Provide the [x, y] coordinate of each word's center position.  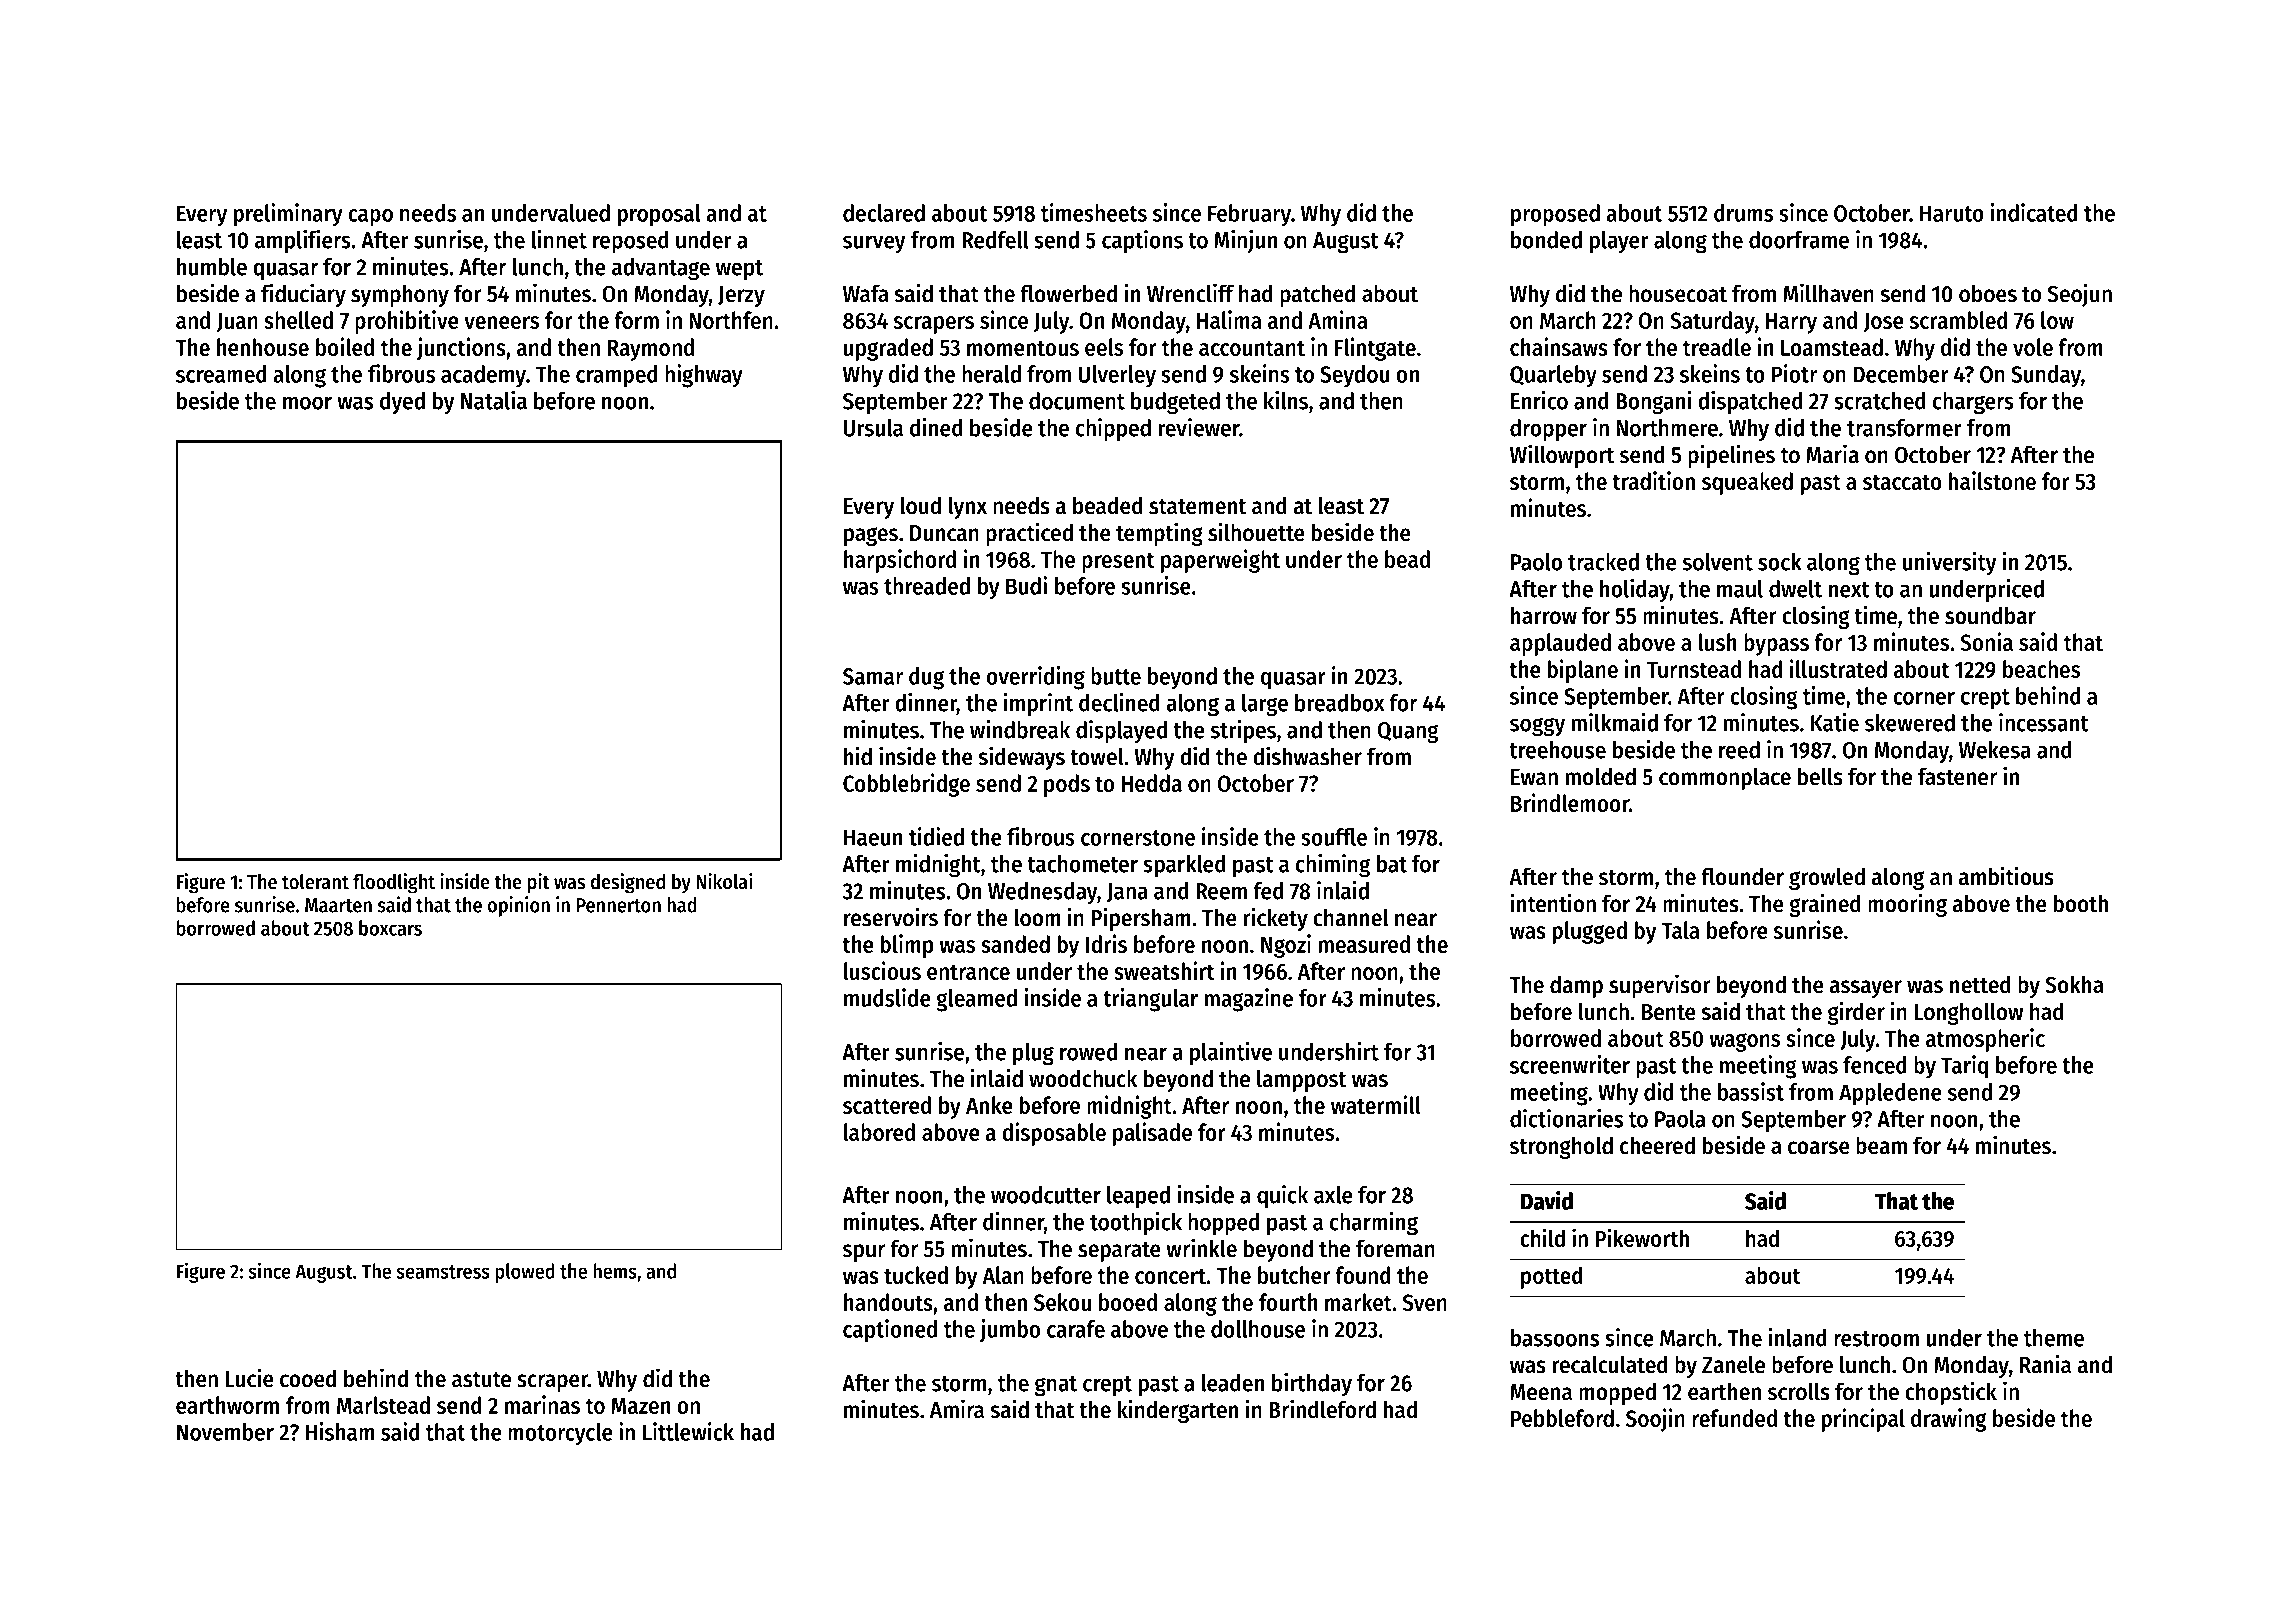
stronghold [1561, 1147]
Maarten [338, 905]
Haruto [1952, 213]
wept [739, 270]
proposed [1555, 215]
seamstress [443, 1272]
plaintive [1231, 1053]
